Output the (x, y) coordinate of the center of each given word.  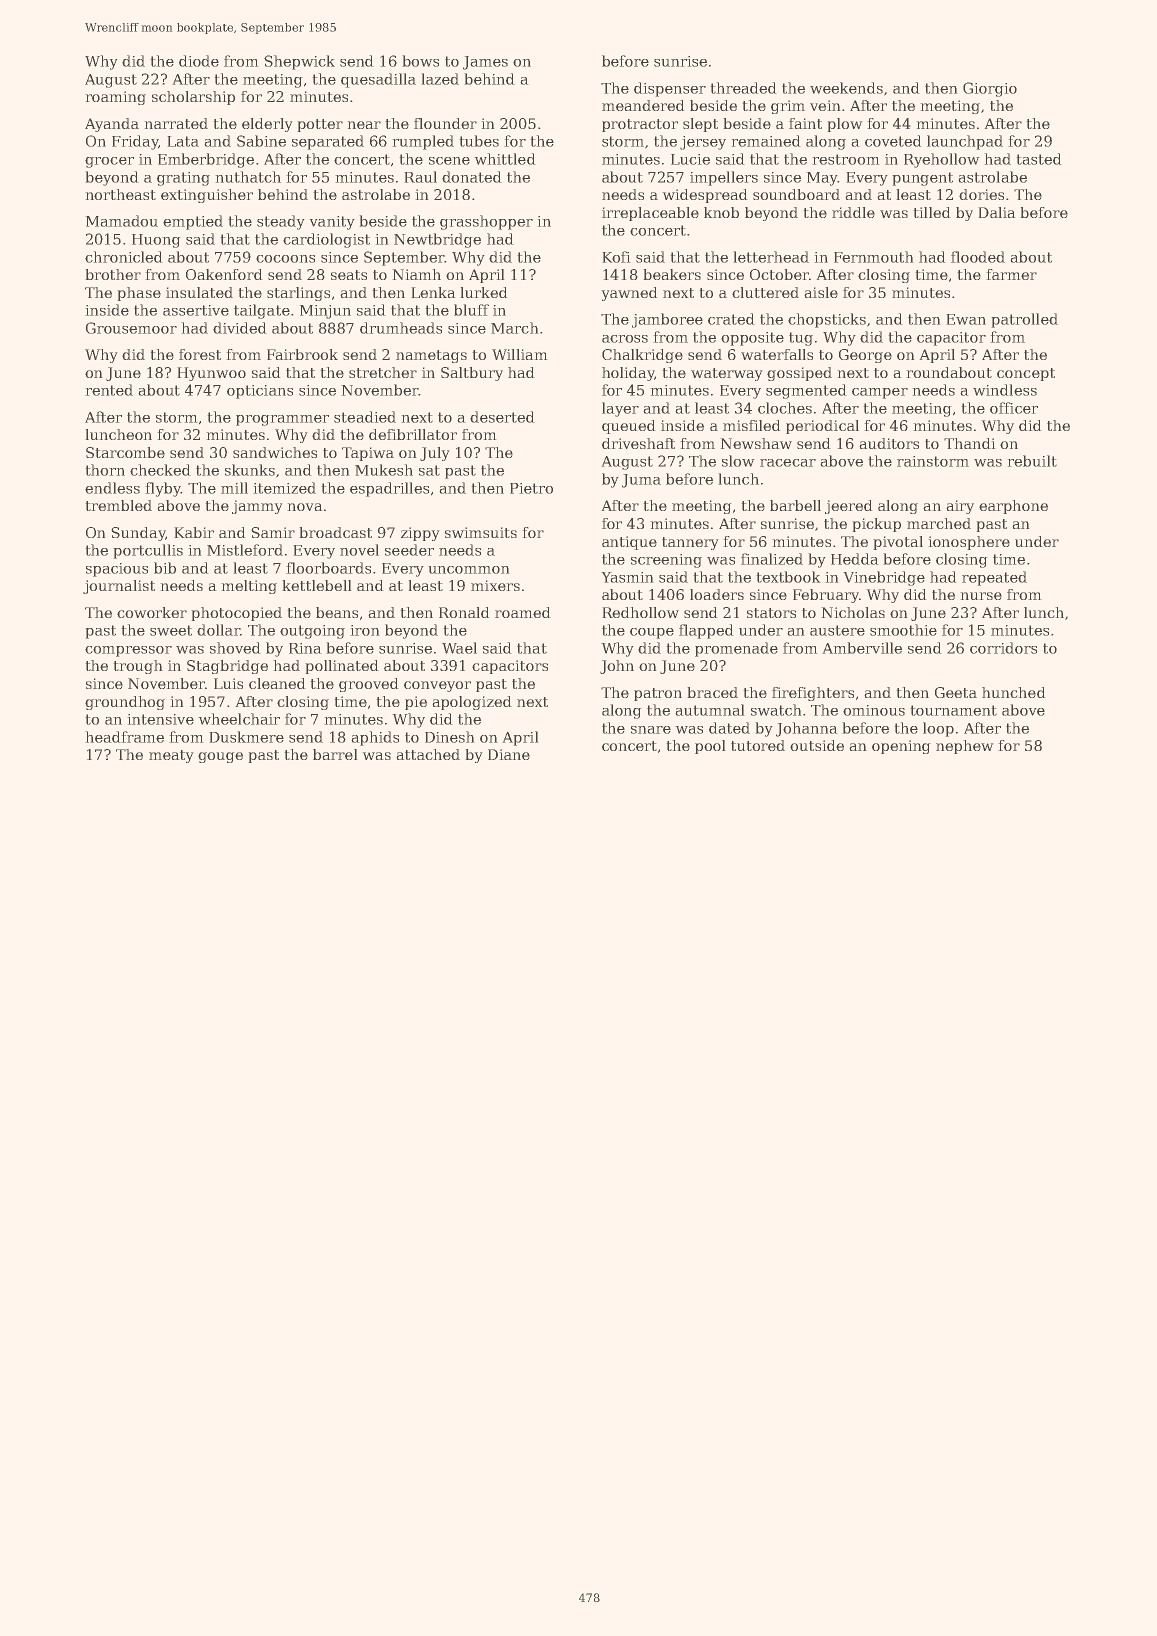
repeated (994, 578)
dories (981, 194)
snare (651, 730)
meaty (171, 756)
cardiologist (326, 240)
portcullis (148, 551)
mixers (495, 585)
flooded (978, 257)
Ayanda (112, 125)
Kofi (616, 257)
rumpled (423, 142)
